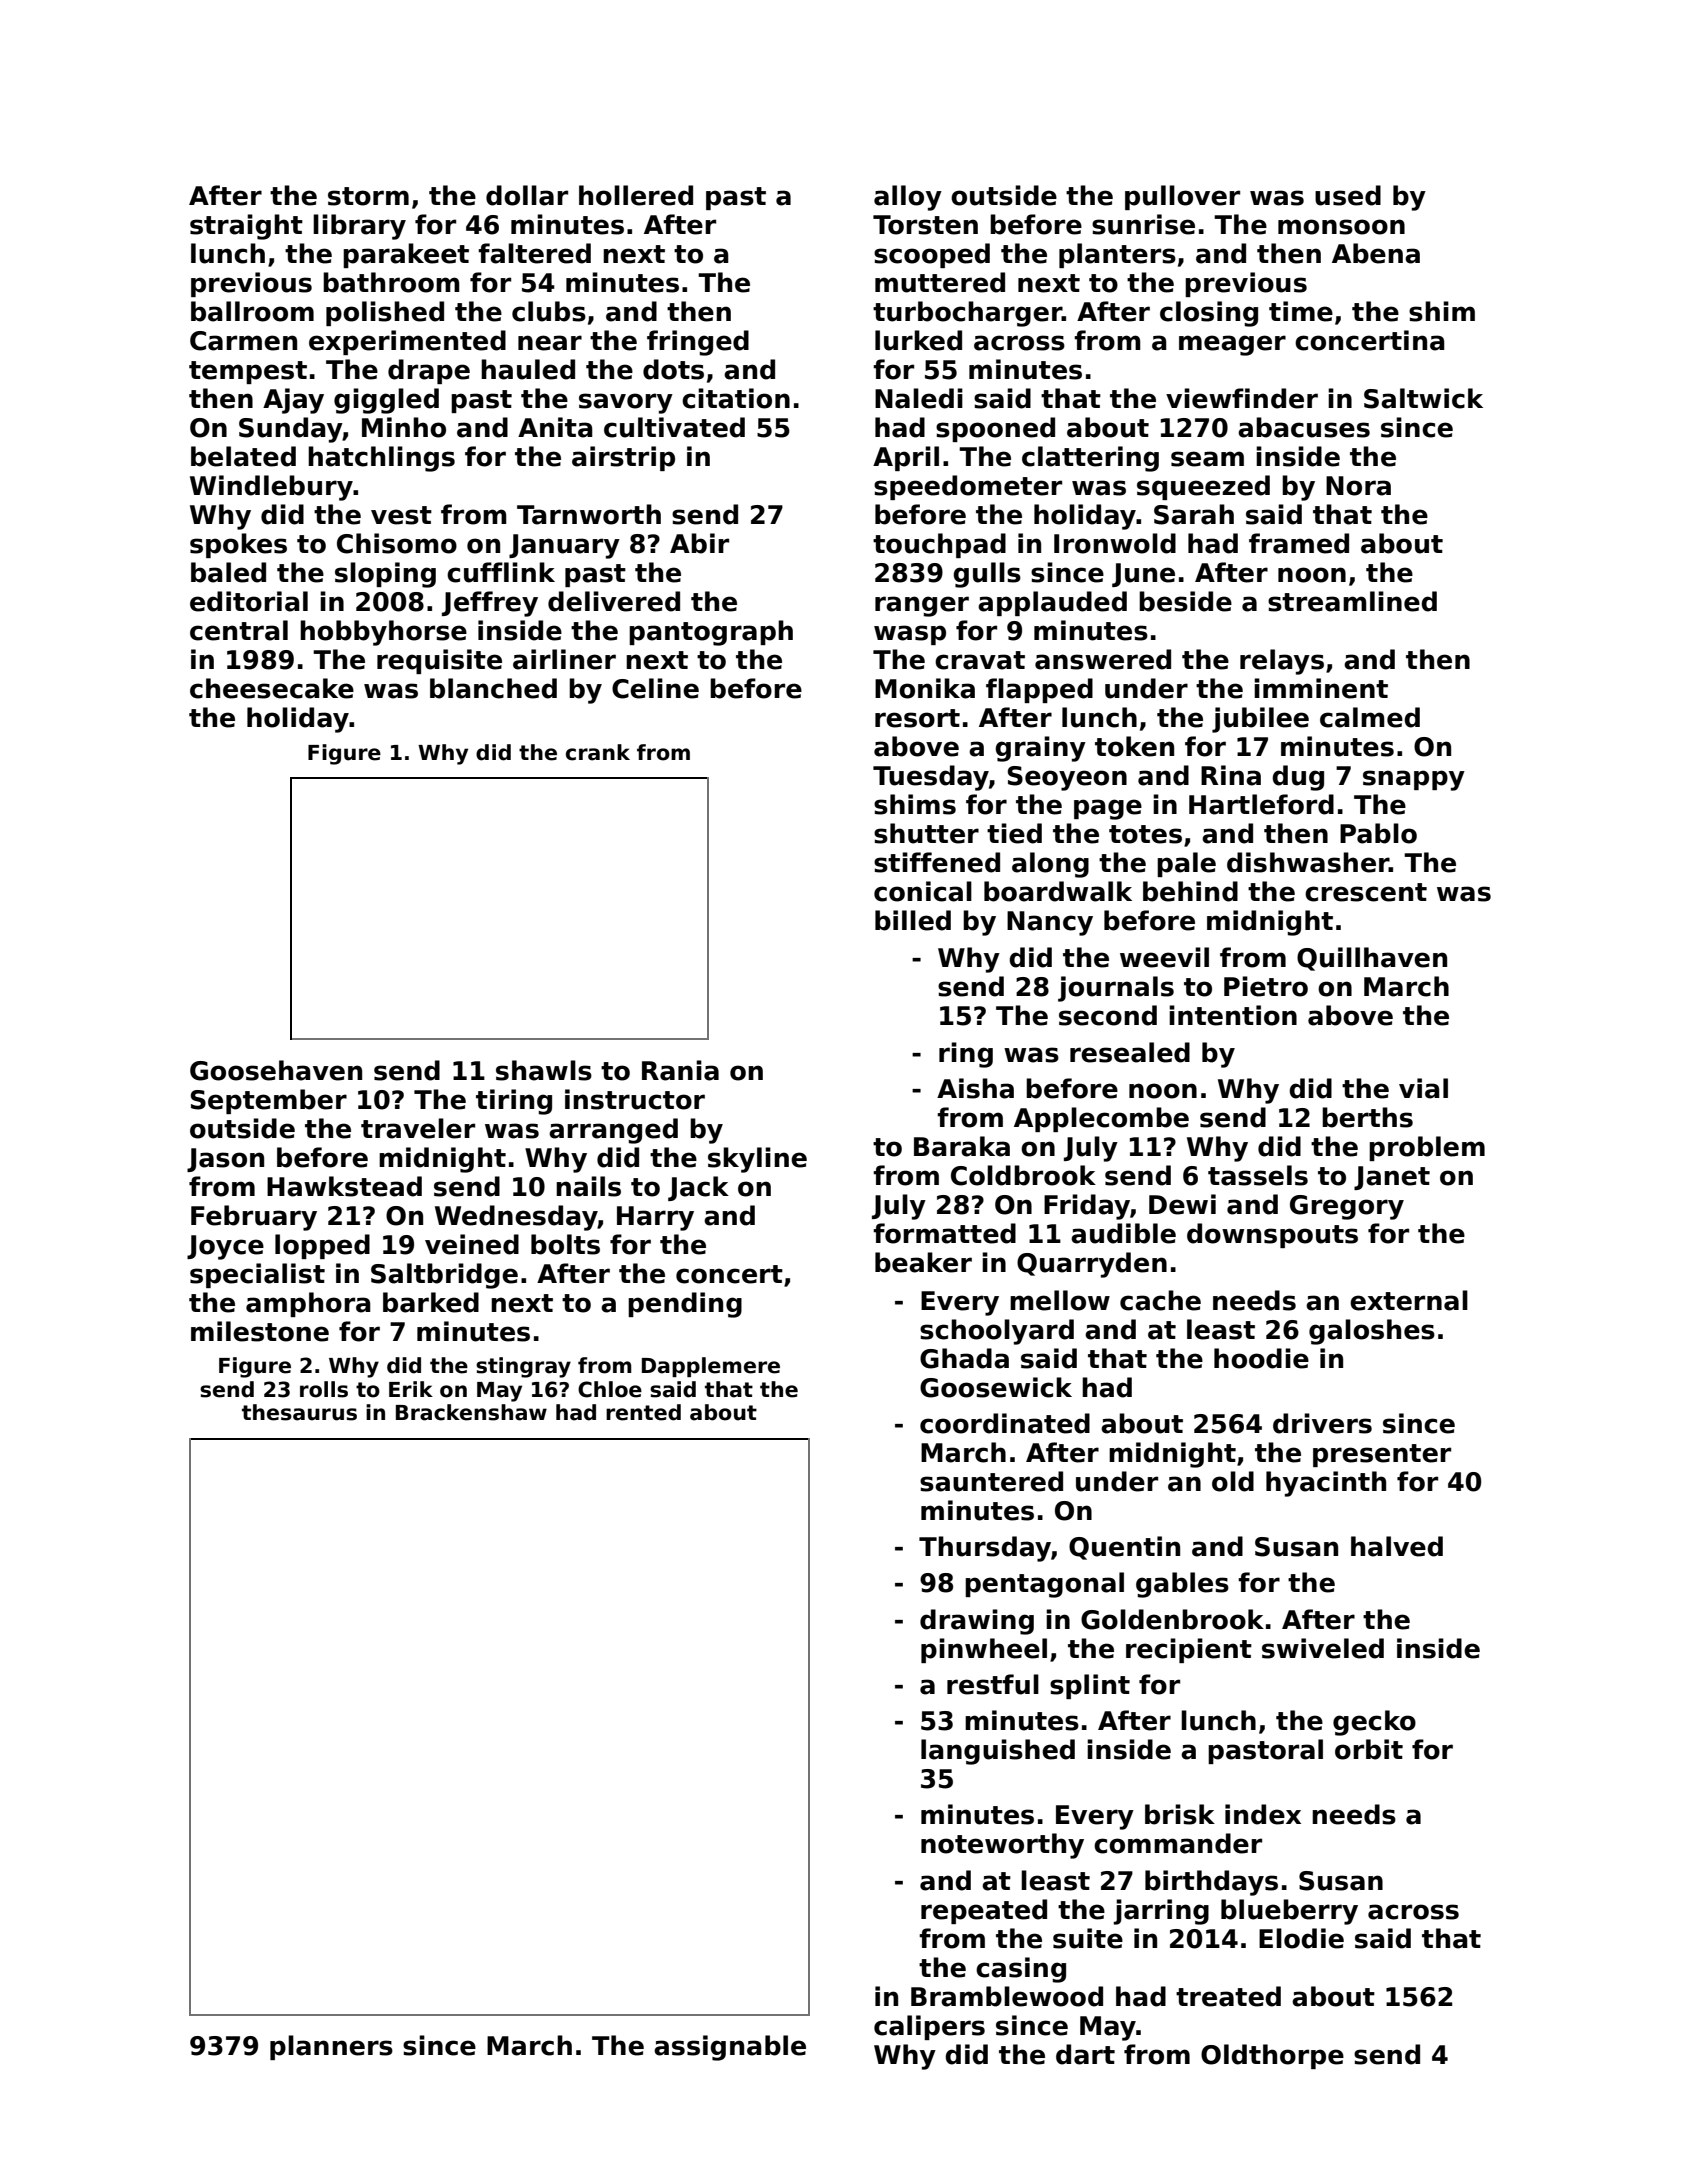 Image resolution: width=1683 pixels, height=2178 pixels. Describe the element at coordinates (964, 1358) in the screenshot. I see `Ghada` at that location.
